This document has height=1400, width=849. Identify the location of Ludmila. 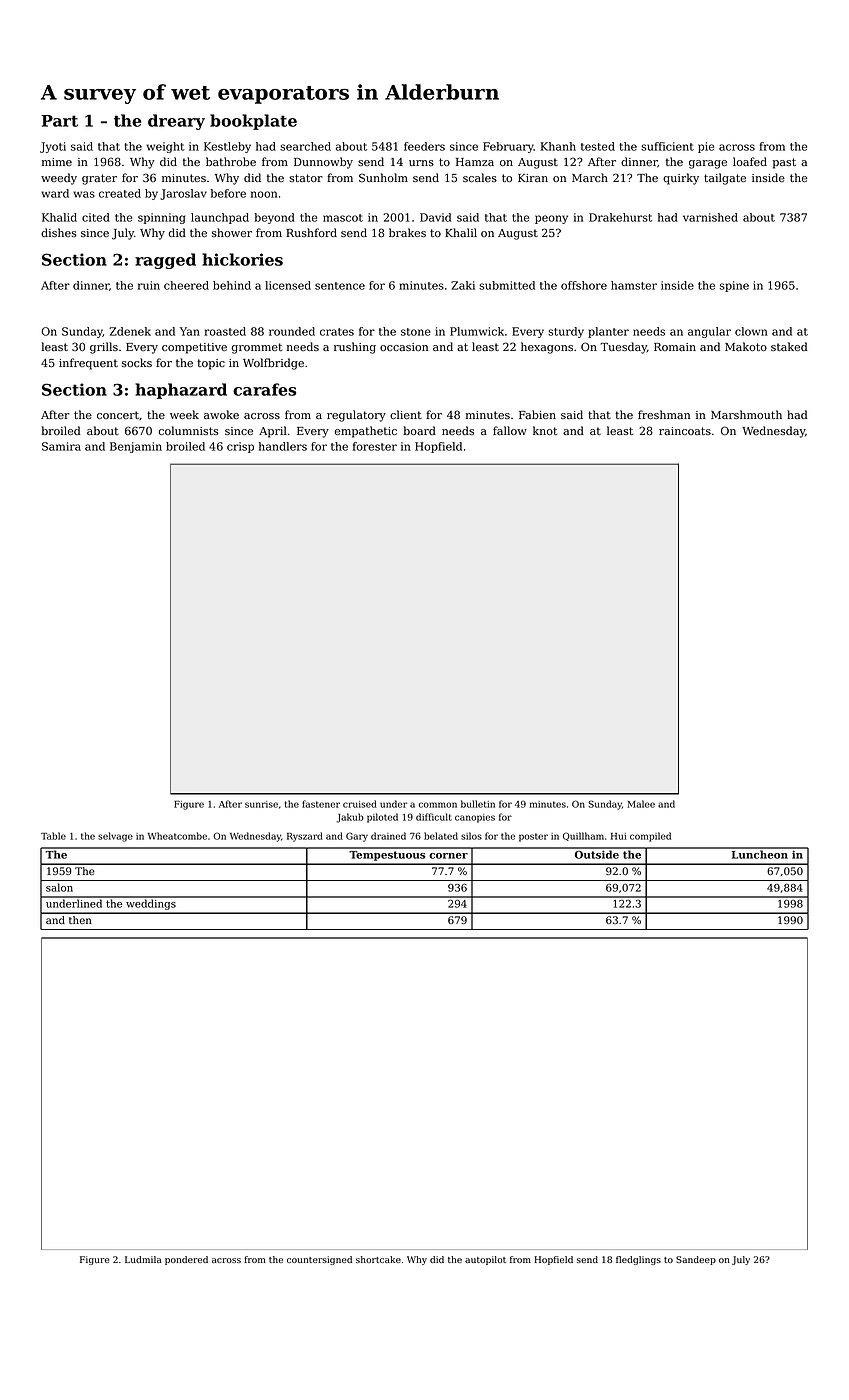
(143, 1259).
